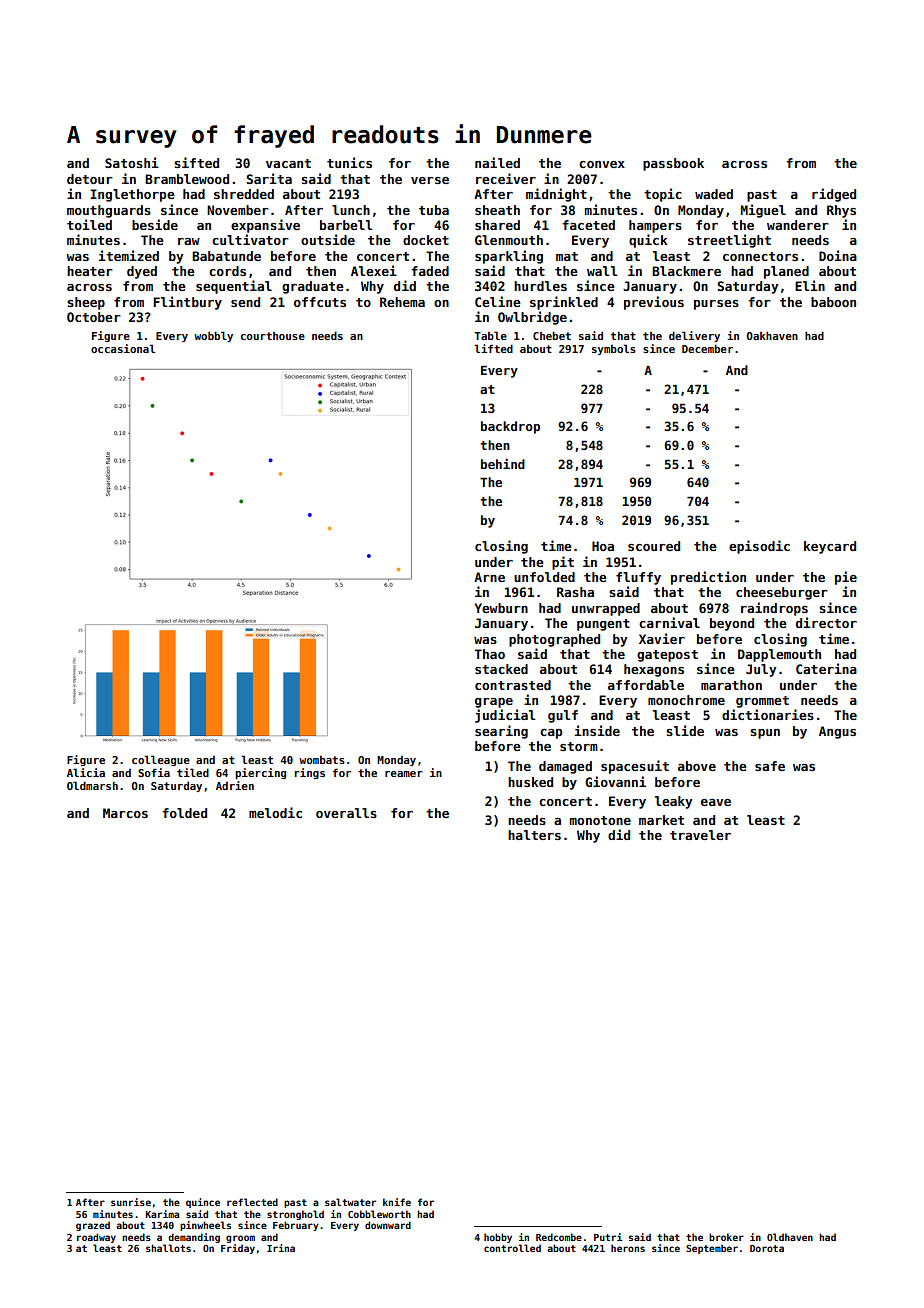 The height and width of the screenshot is (1308, 924). What do you see at coordinates (86, 772) in the screenshot?
I see `Alicia` at bounding box center [86, 772].
